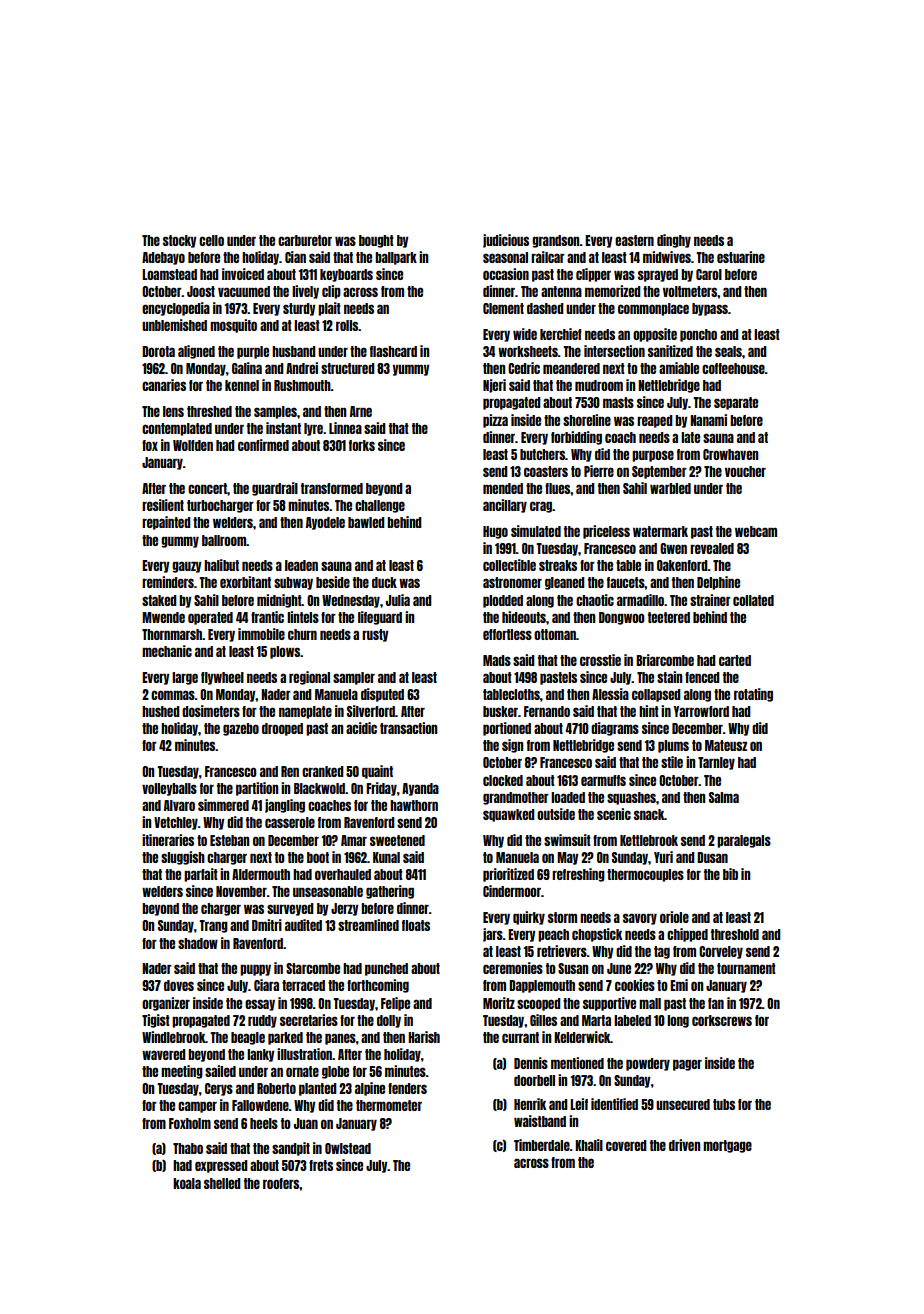 The width and height of the image is (924, 1314). What do you see at coordinates (201, 875) in the image?
I see `parfait` at bounding box center [201, 875].
